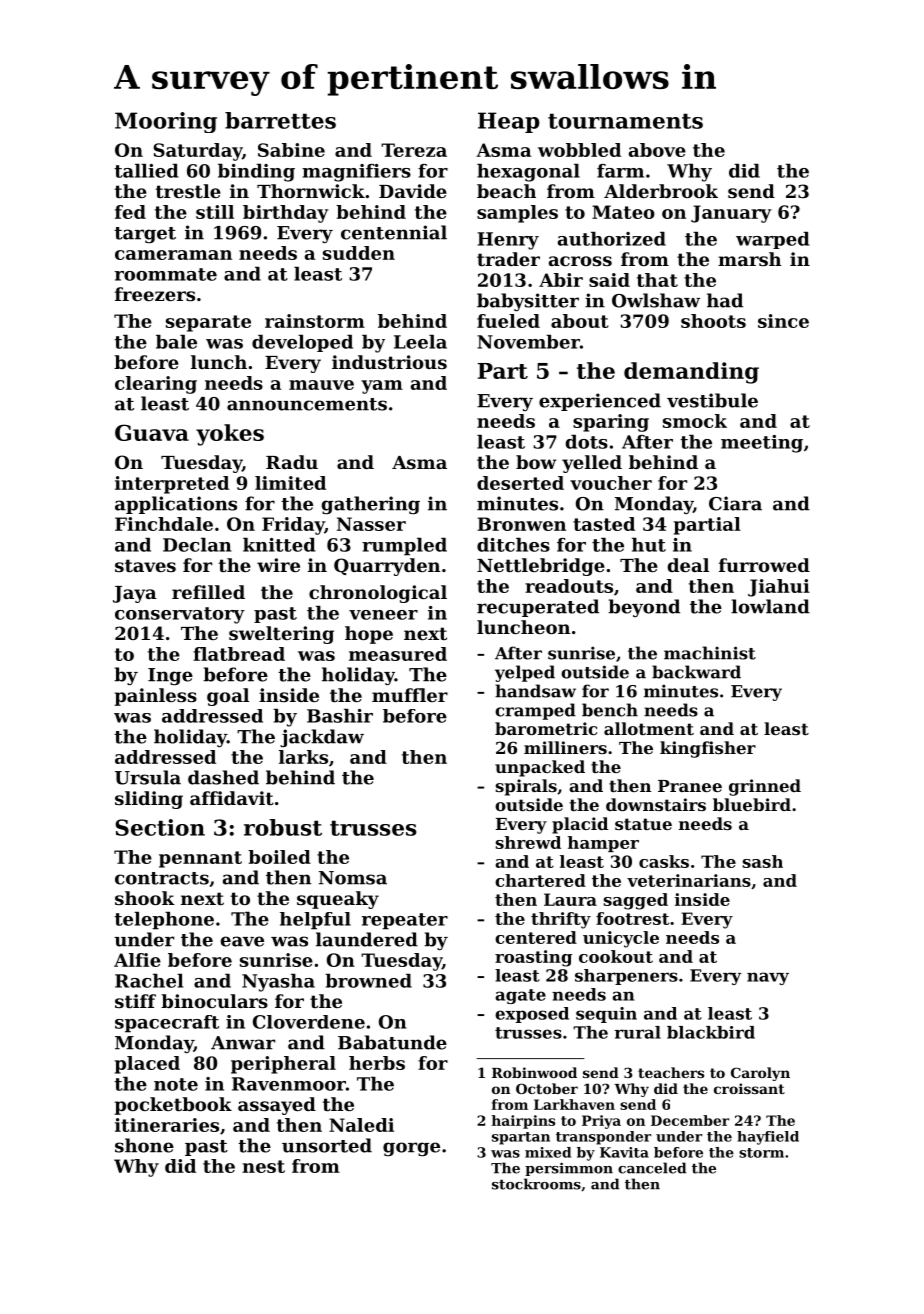 The image size is (924, 1314). I want to click on dashed, so click(223, 777).
